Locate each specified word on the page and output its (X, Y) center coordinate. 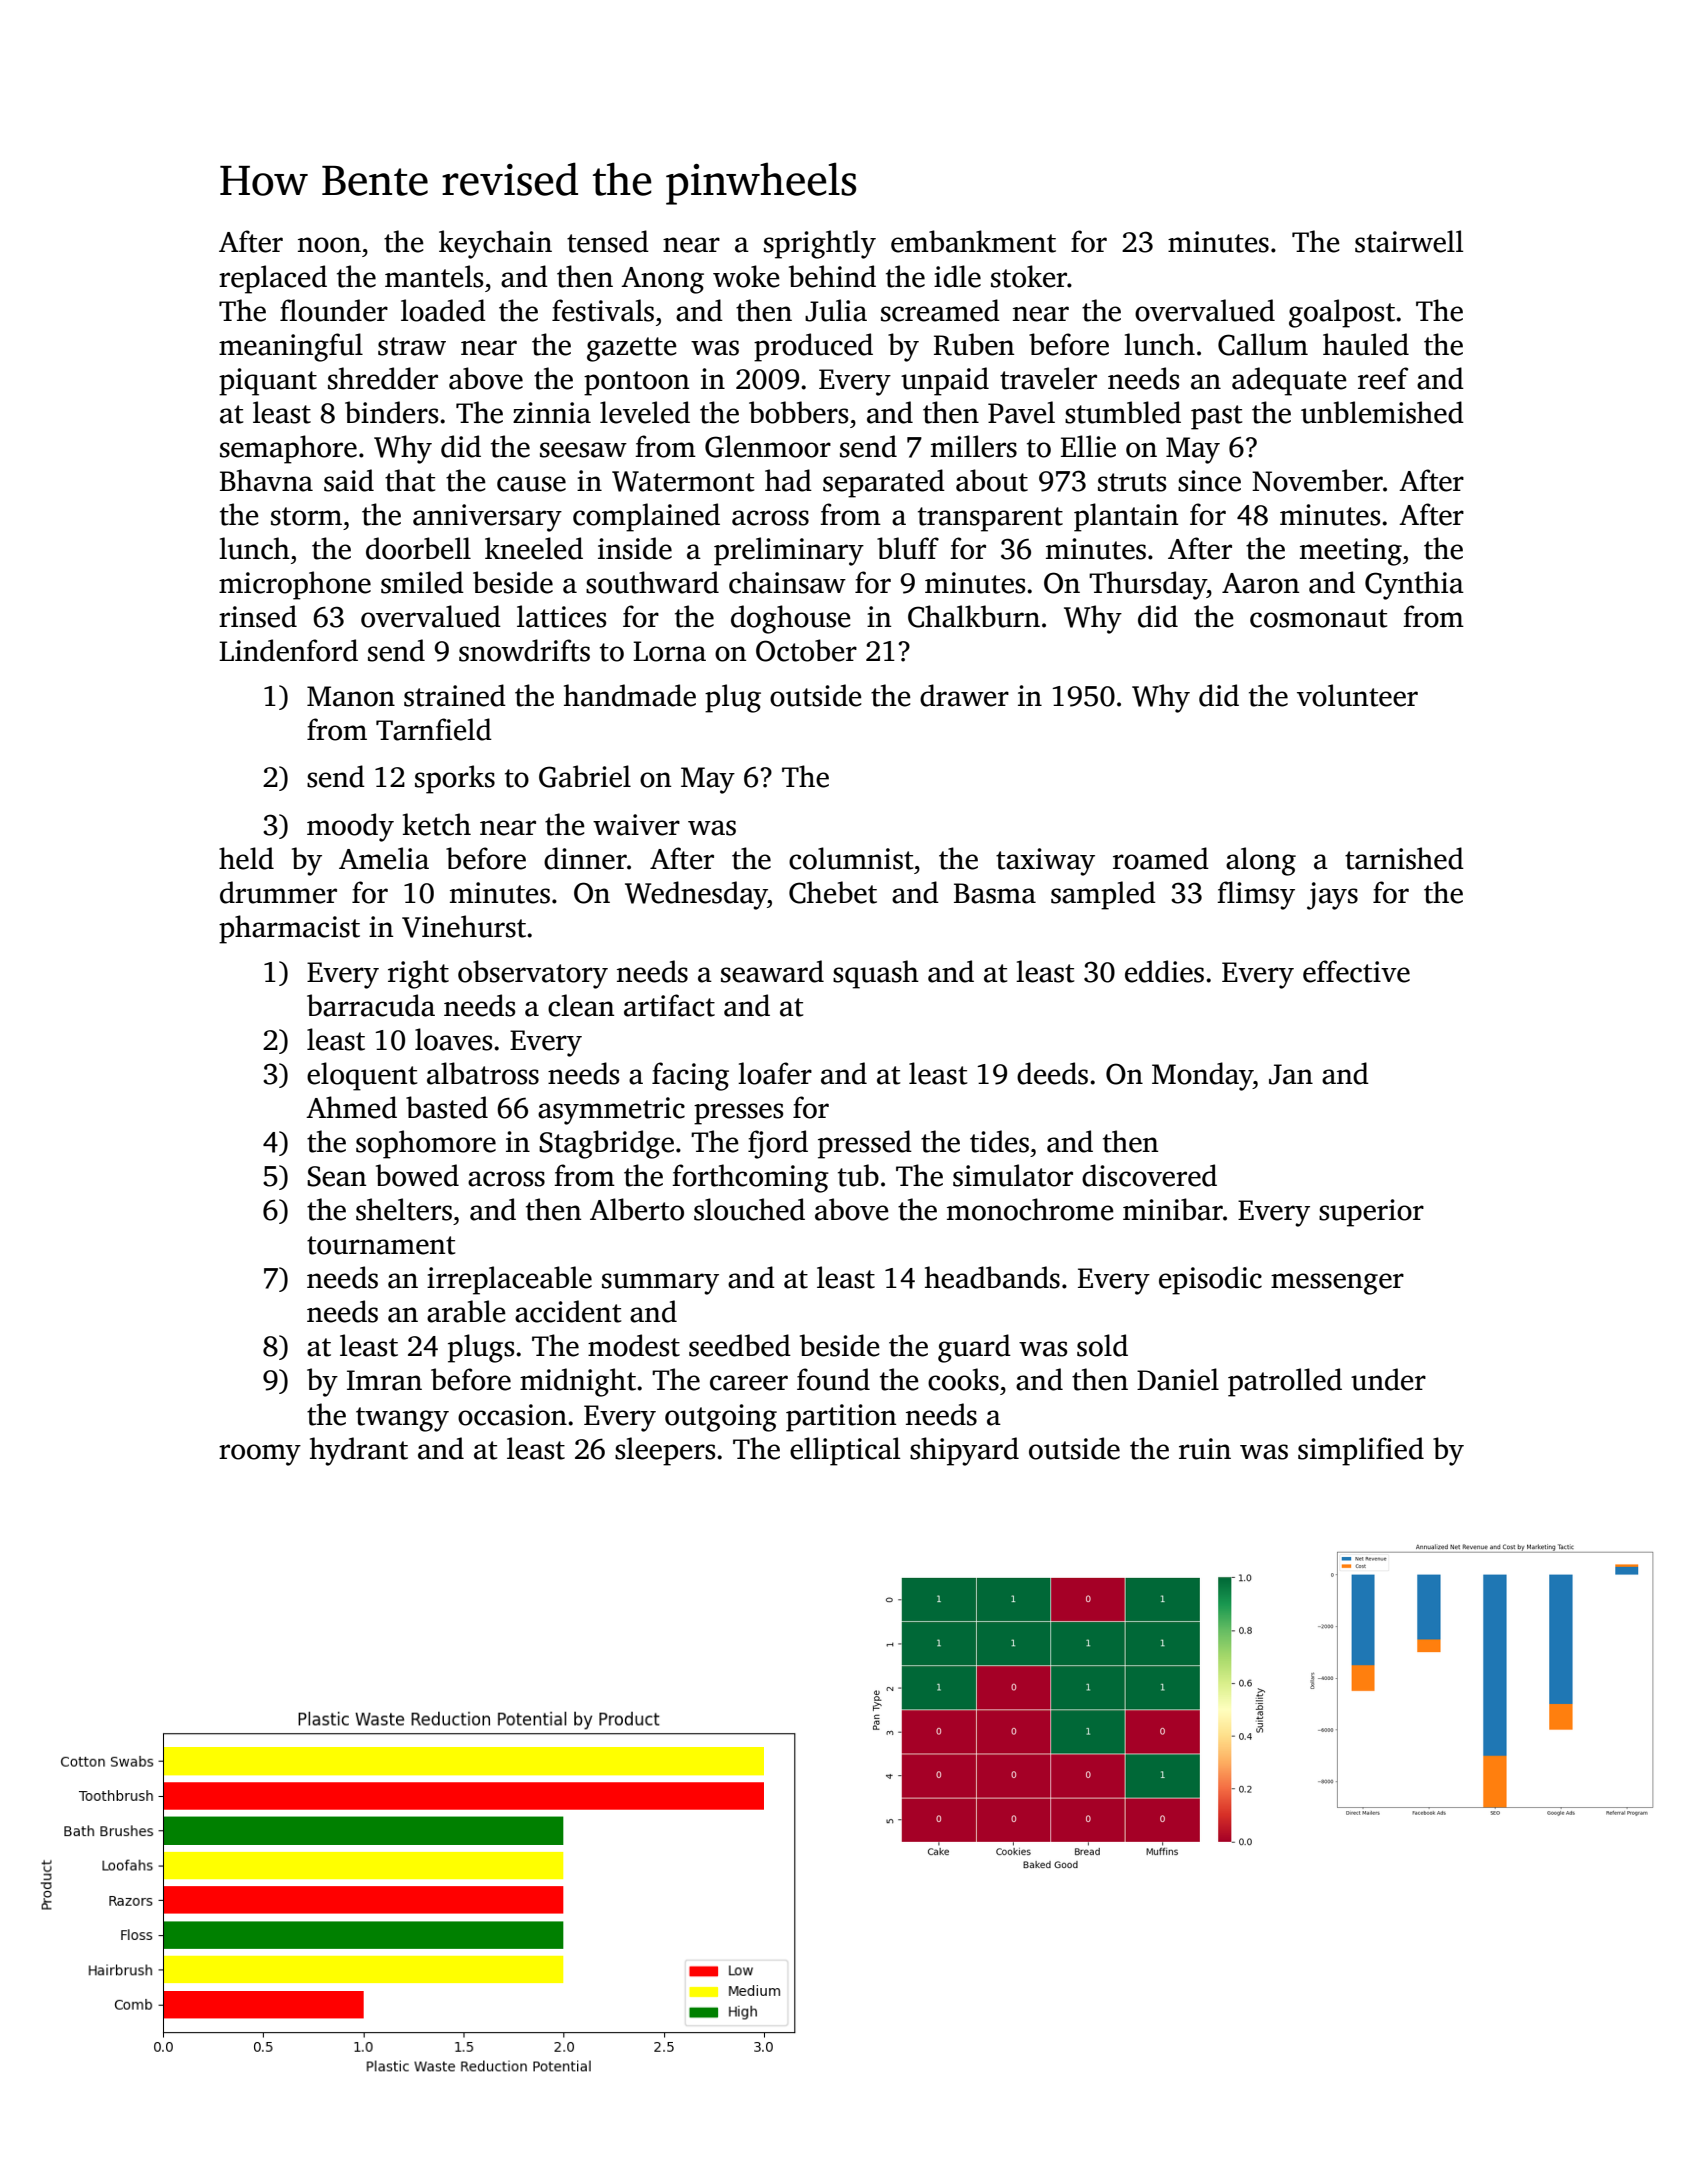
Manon (351, 696)
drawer (964, 695)
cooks (963, 1379)
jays (1332, 896)
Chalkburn (974, 616)
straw (412, 346)
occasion (512, 1415)
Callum (1263, 344)
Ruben (974, 344)
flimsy (1256, 895)
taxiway (1045, 862)
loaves (453, 1039)
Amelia (384, 858)
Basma (995, 893)
